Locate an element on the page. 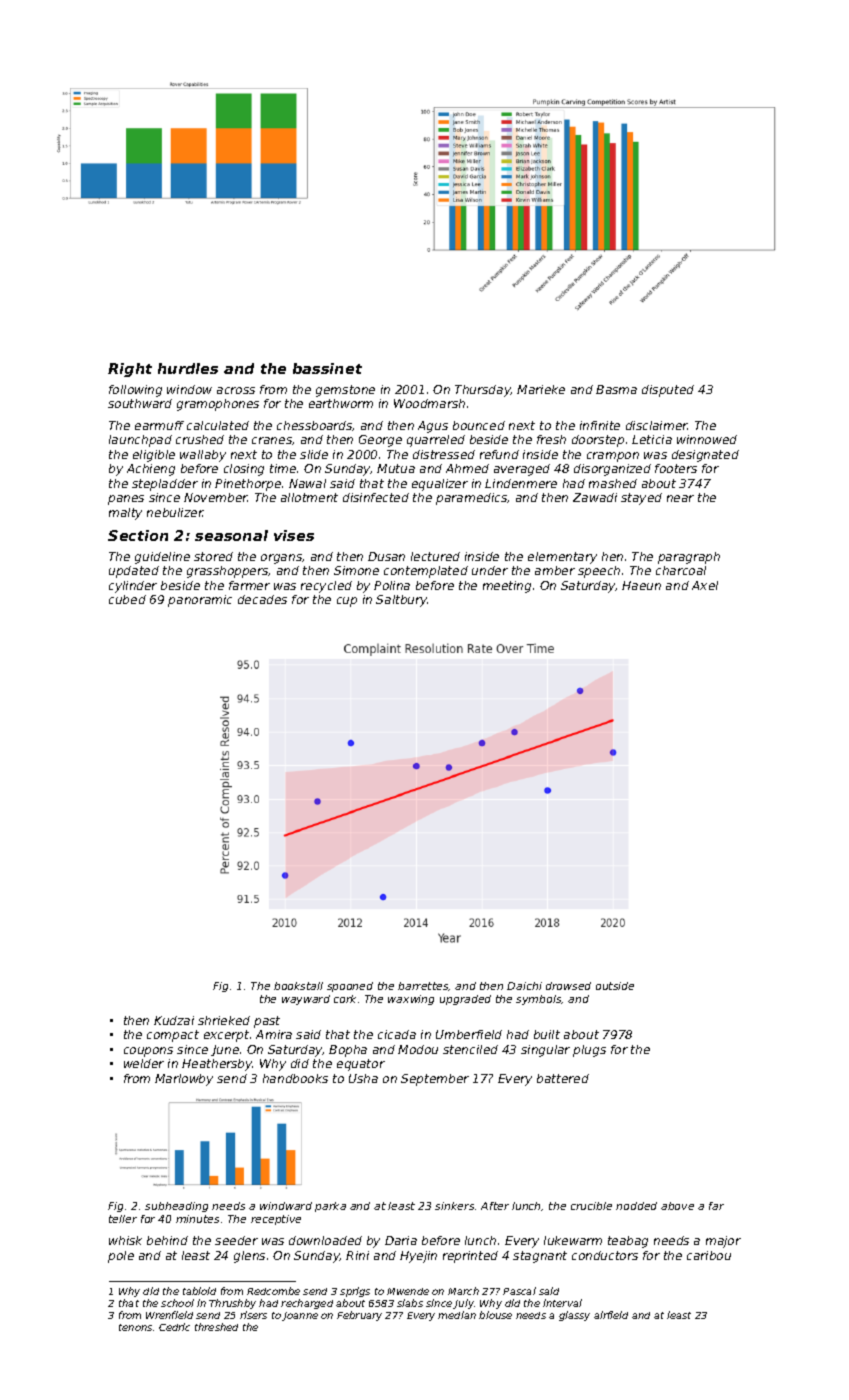  barrettes is located at coordinates (423, 986).
